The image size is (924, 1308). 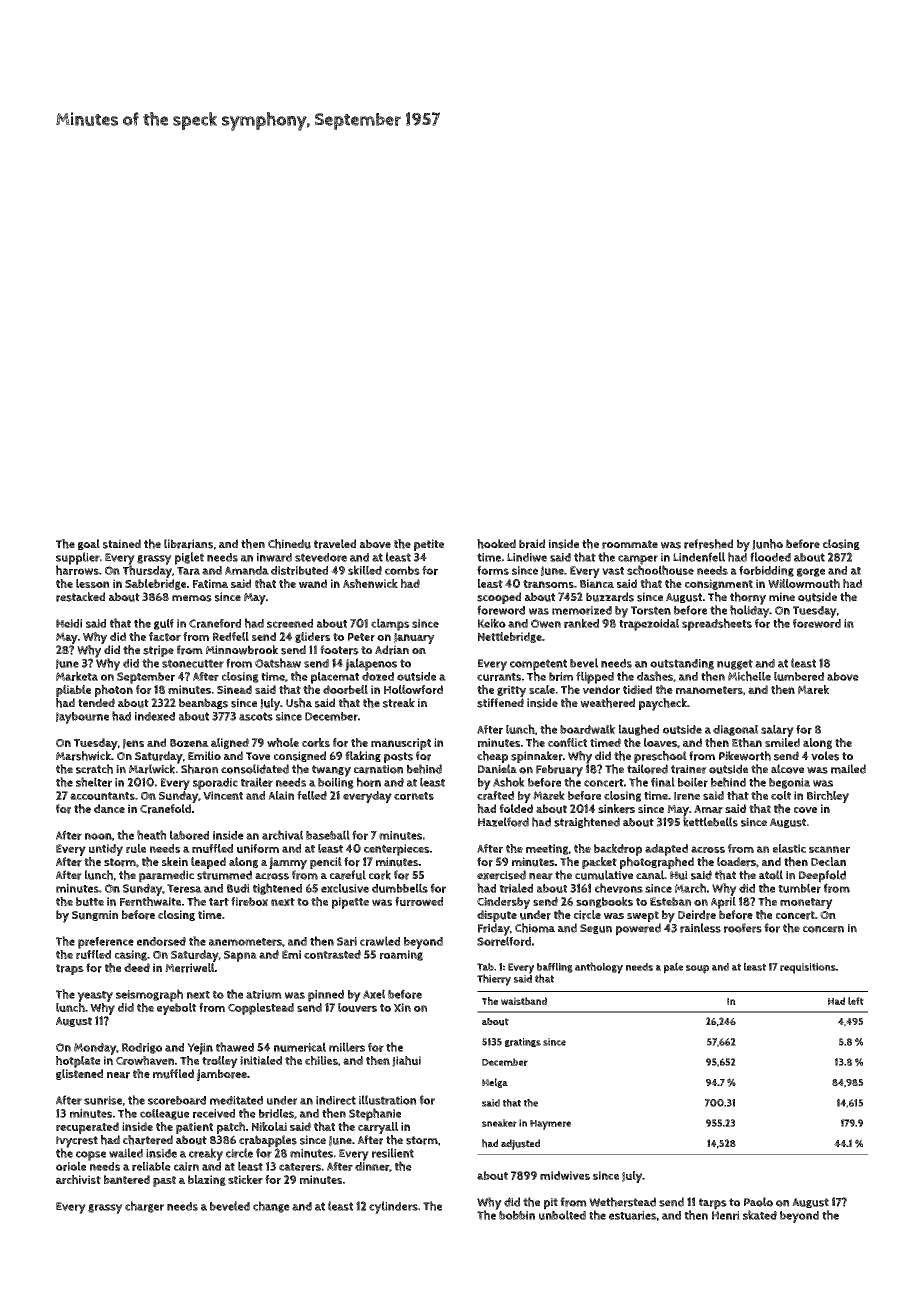 I want to click on charger, so click(x=144, y=1207).
